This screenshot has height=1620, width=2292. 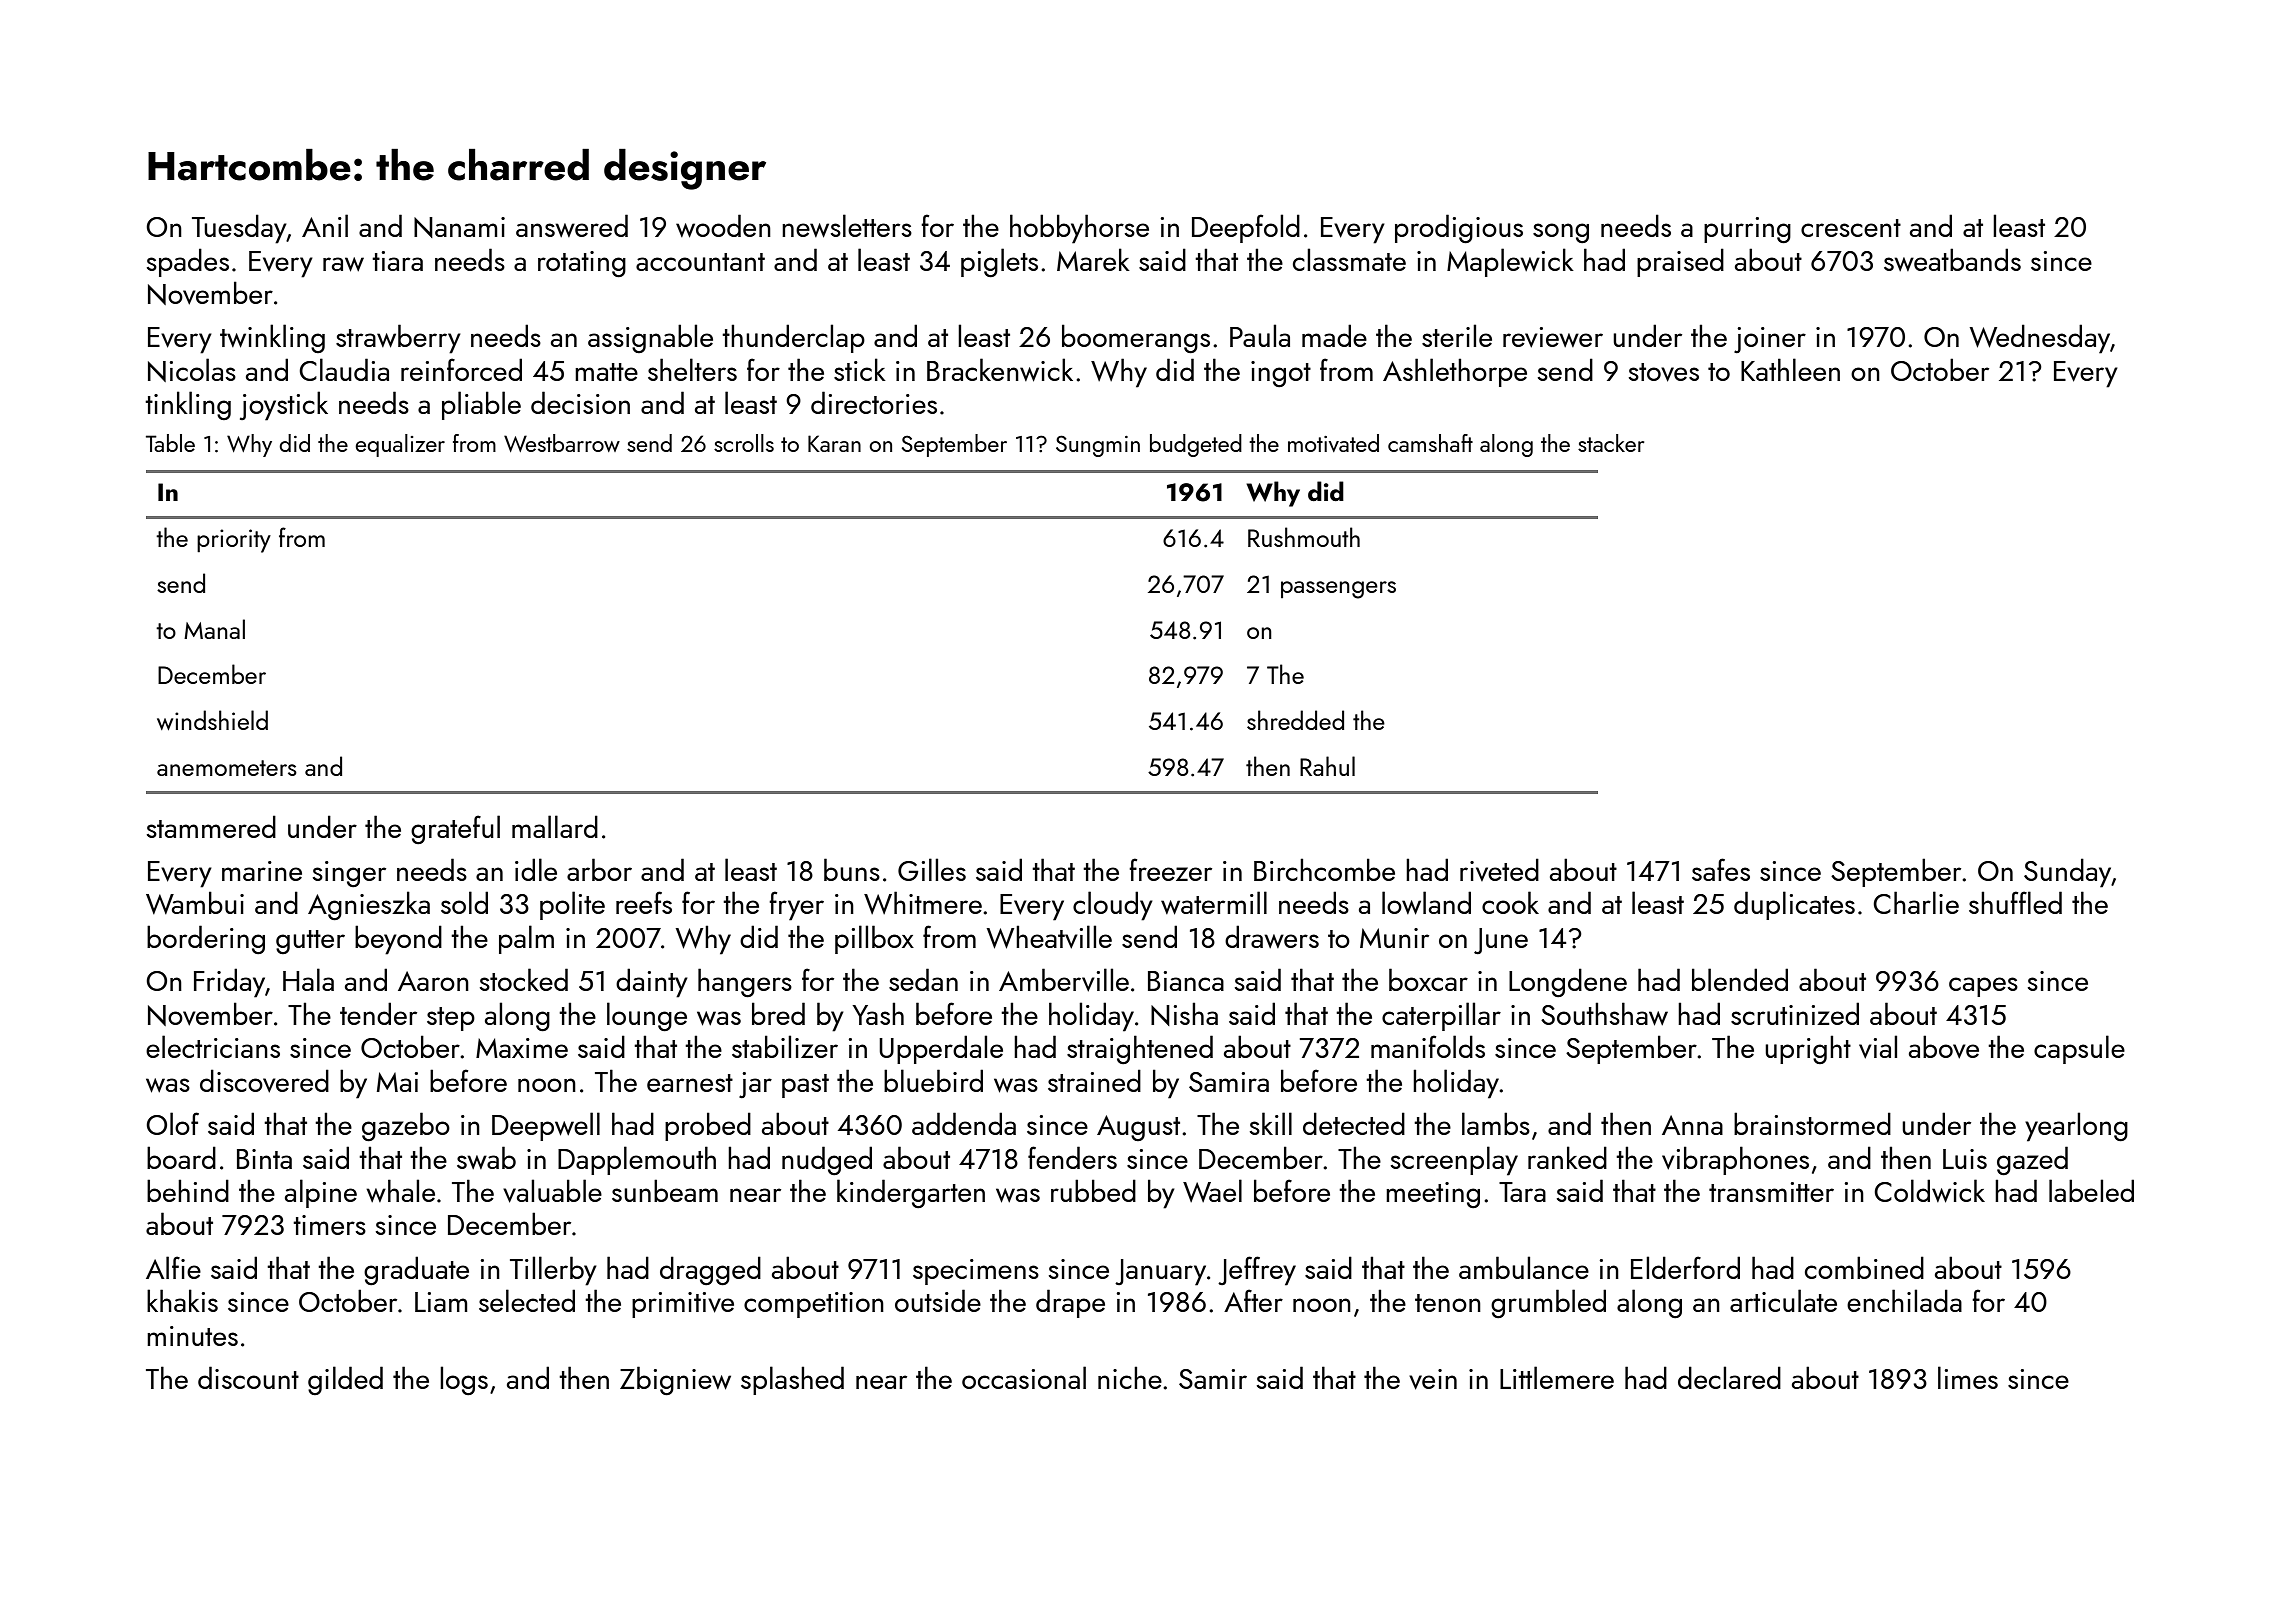 What do you see at coordinates (349, 874) in the screenshot?
I see `singer` at bounding box center [349, 874].
